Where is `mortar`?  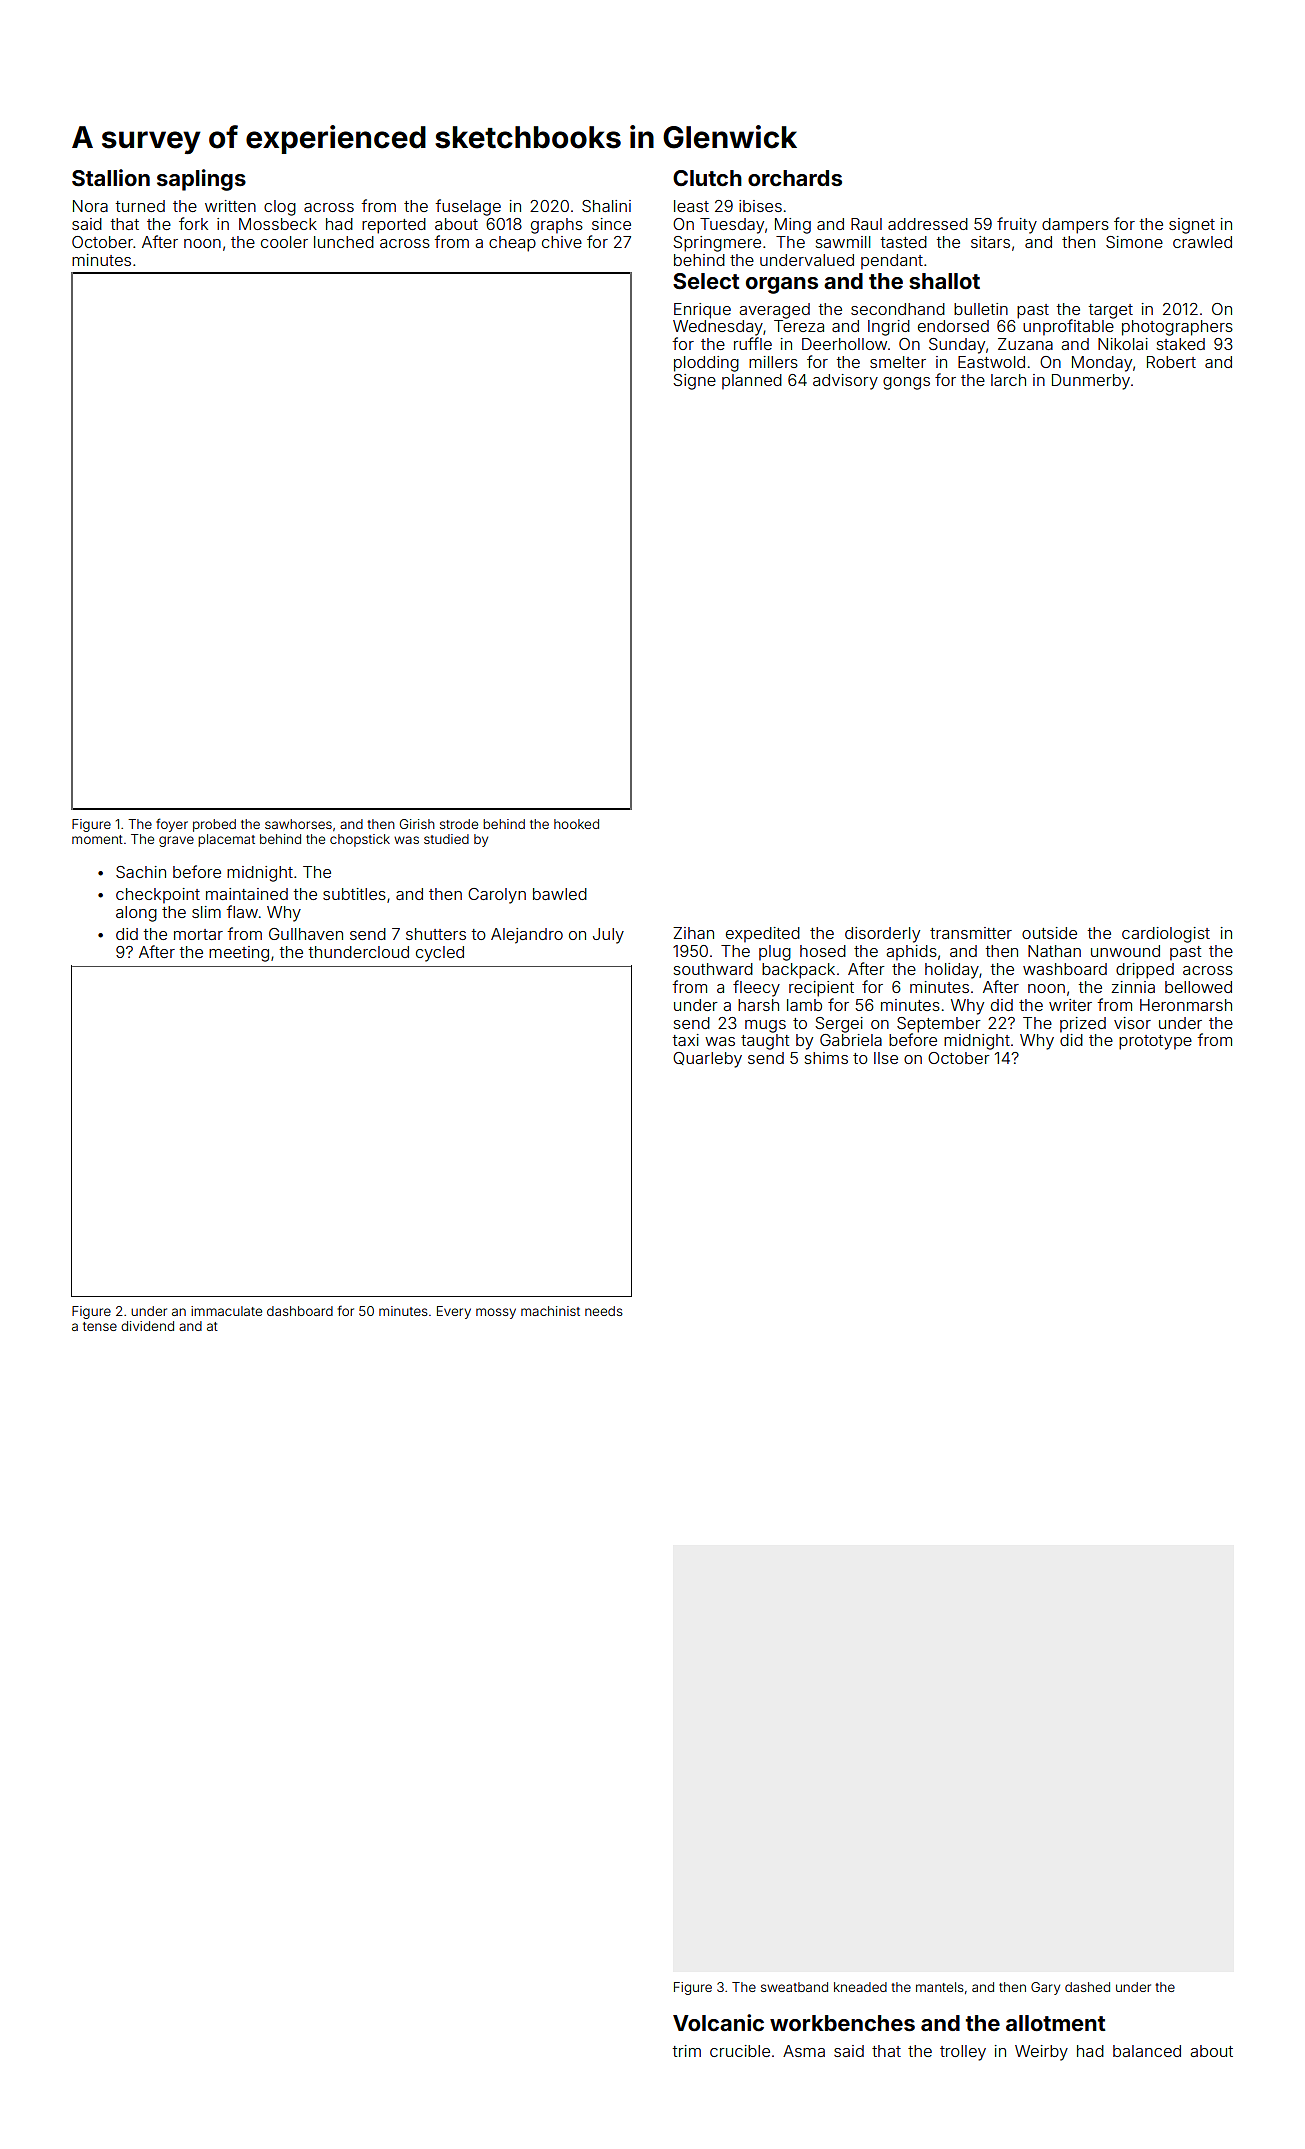 mortar is located at coordinates (198, 934).
